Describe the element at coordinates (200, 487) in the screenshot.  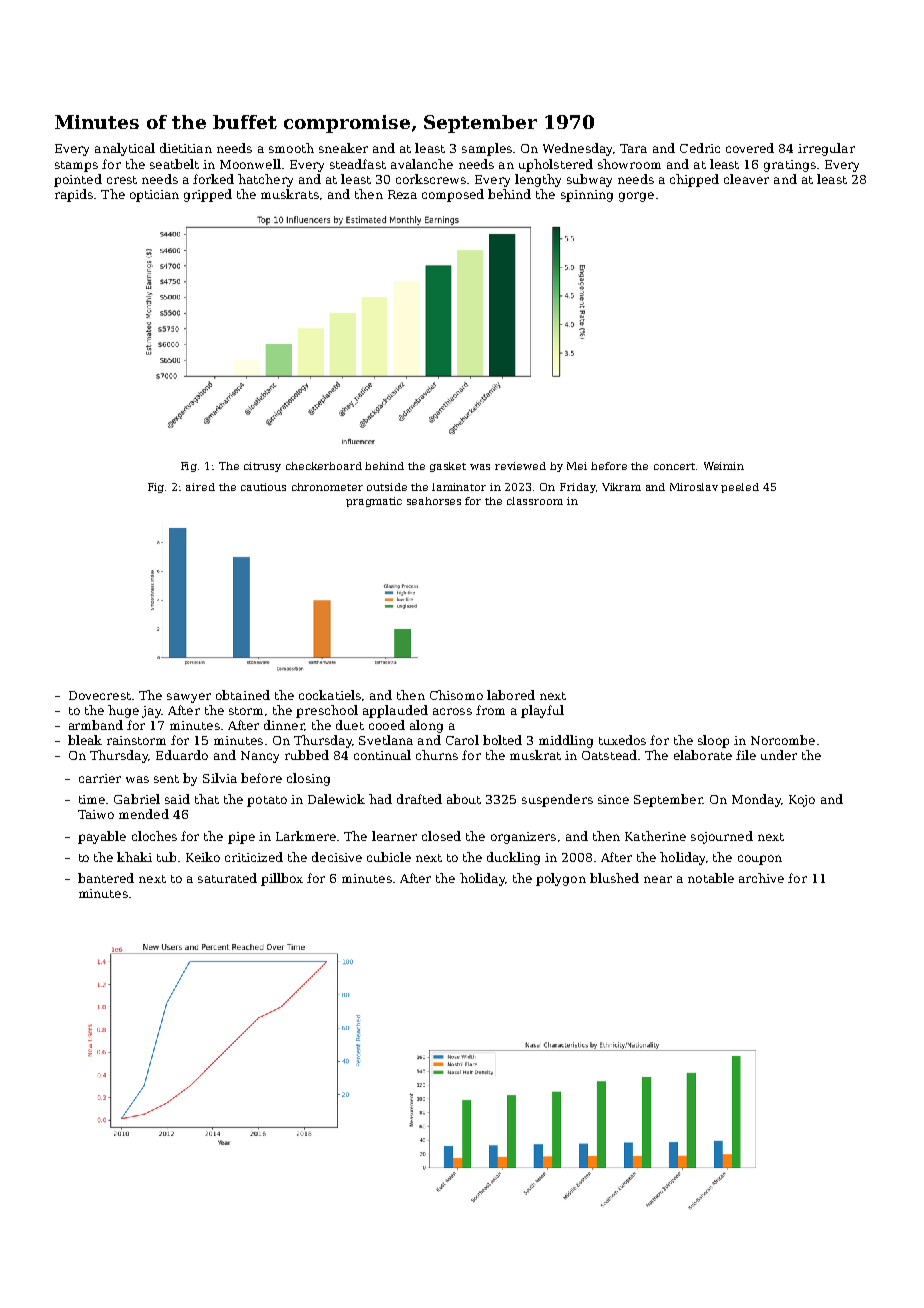
I see `aired` at that location.
